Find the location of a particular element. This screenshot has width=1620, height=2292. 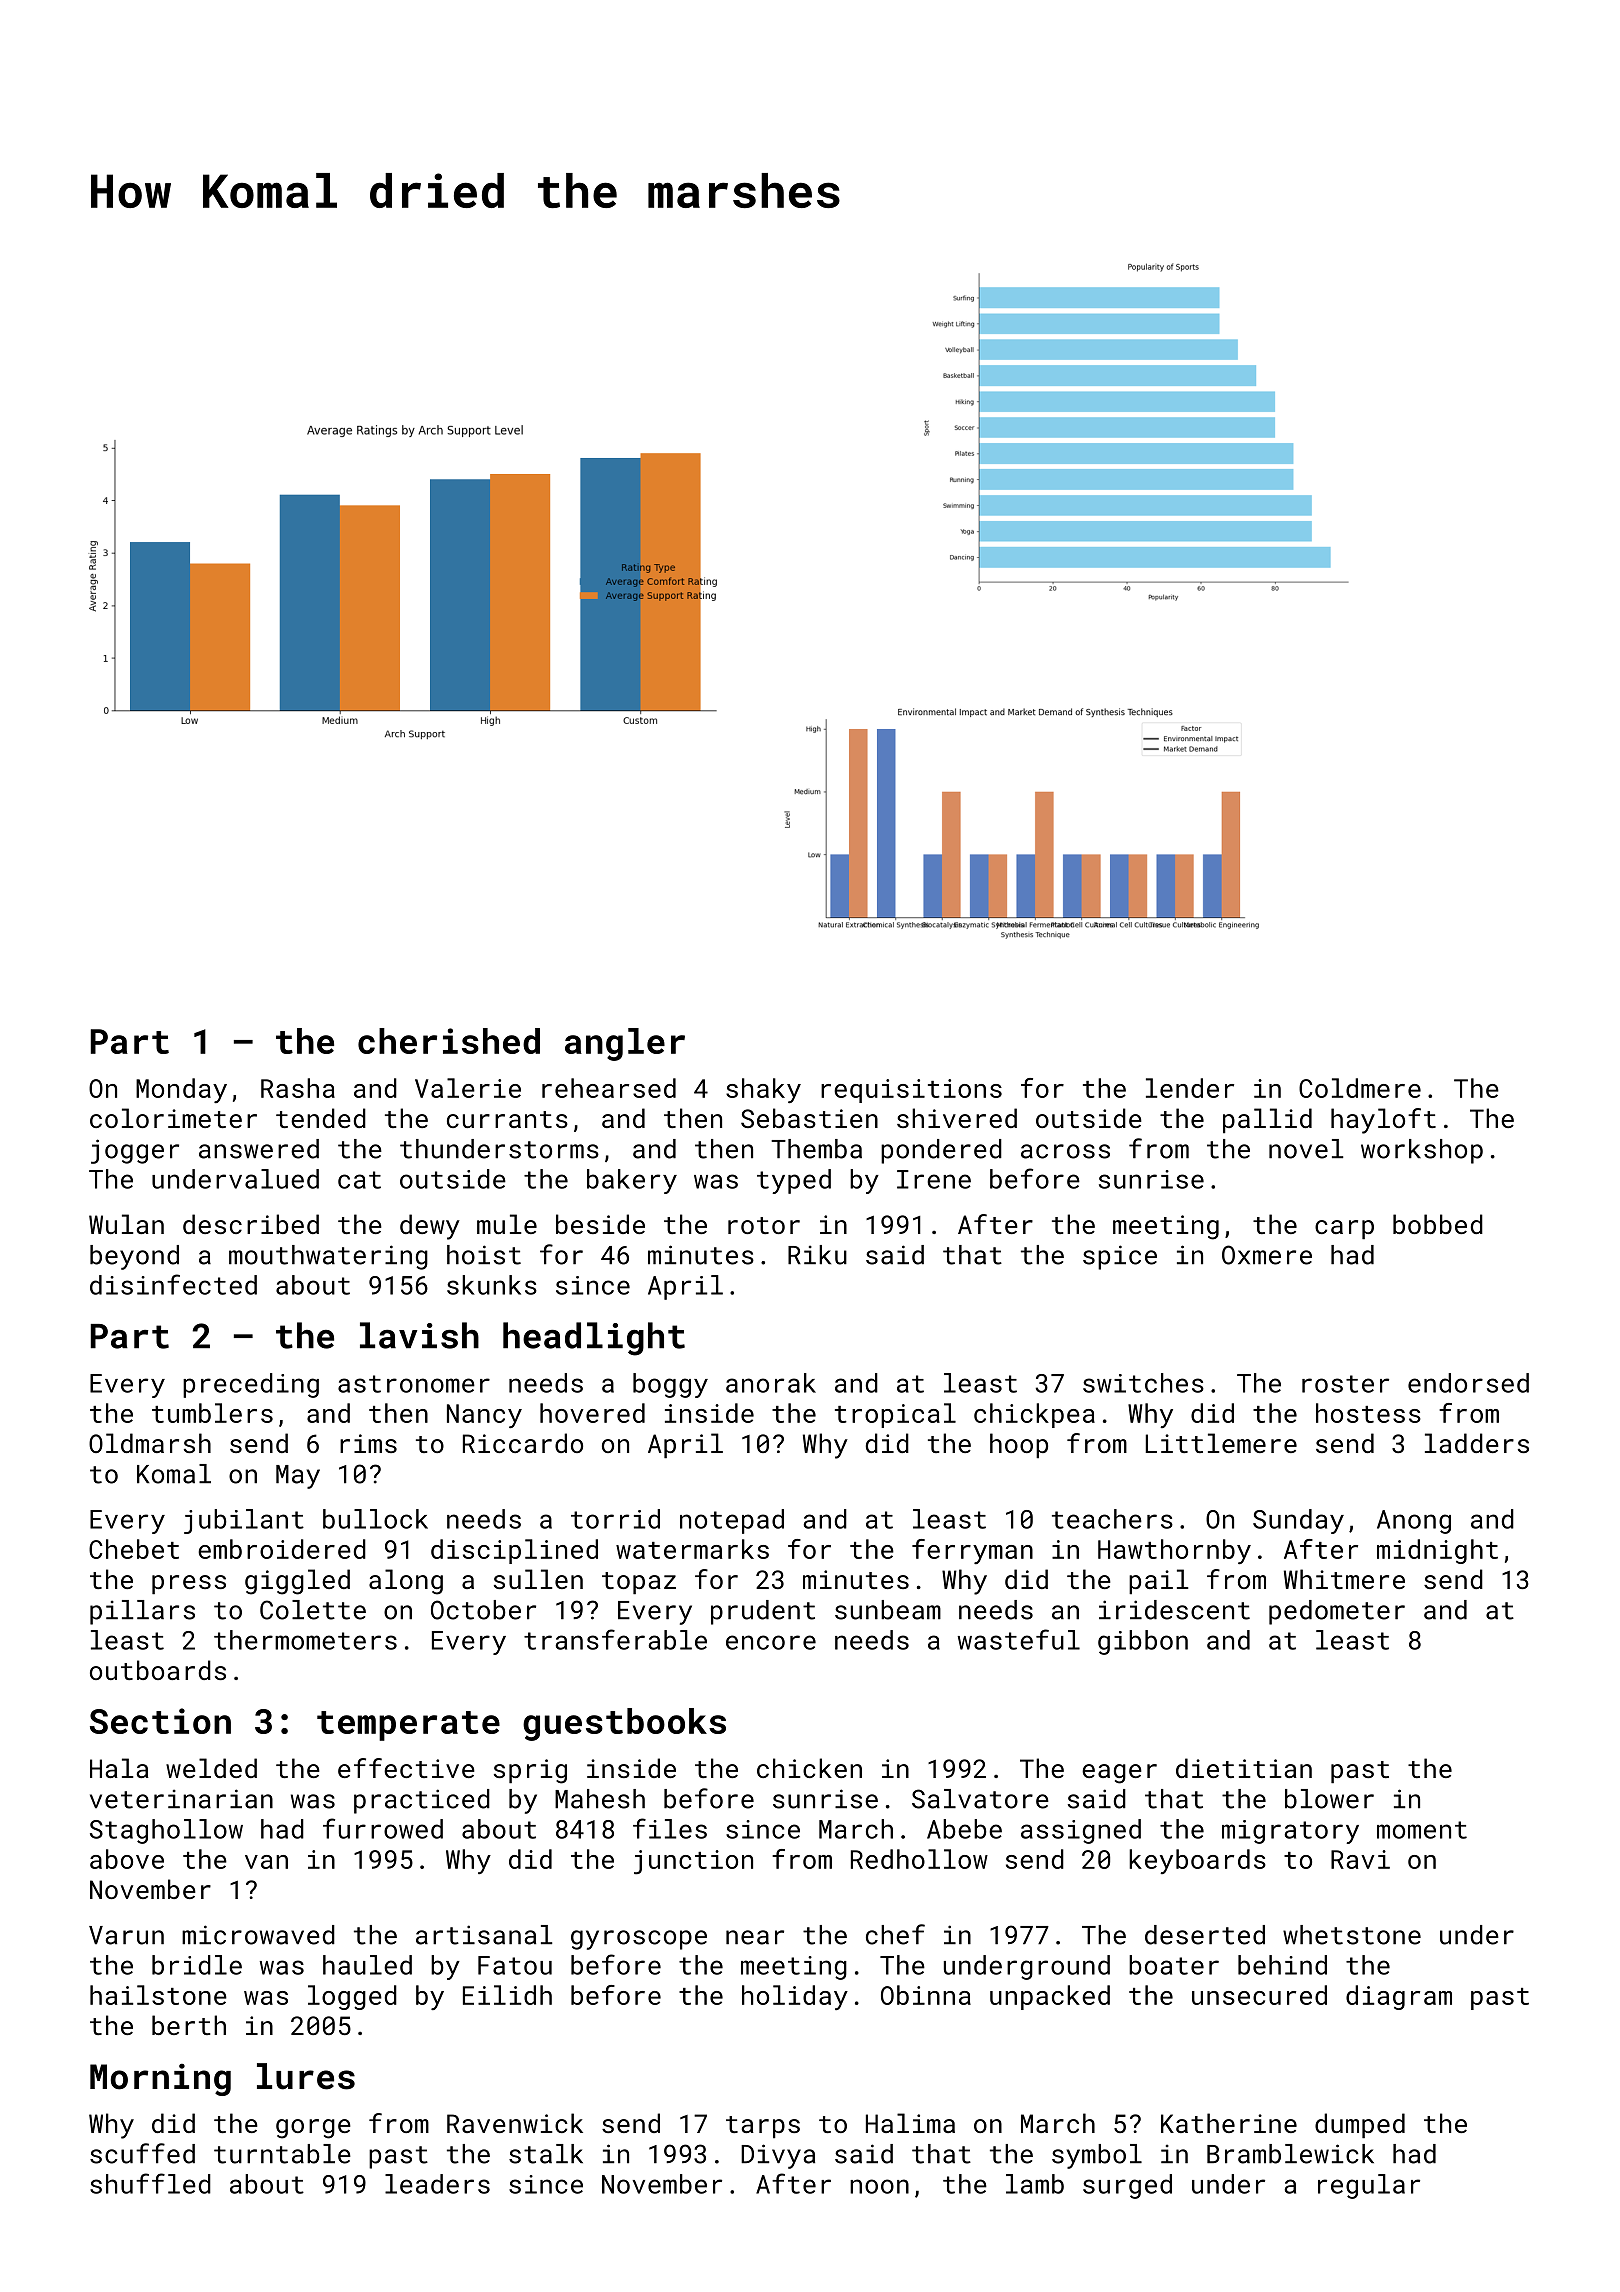

Coldmere is located at coordinates (1360, 1088).
